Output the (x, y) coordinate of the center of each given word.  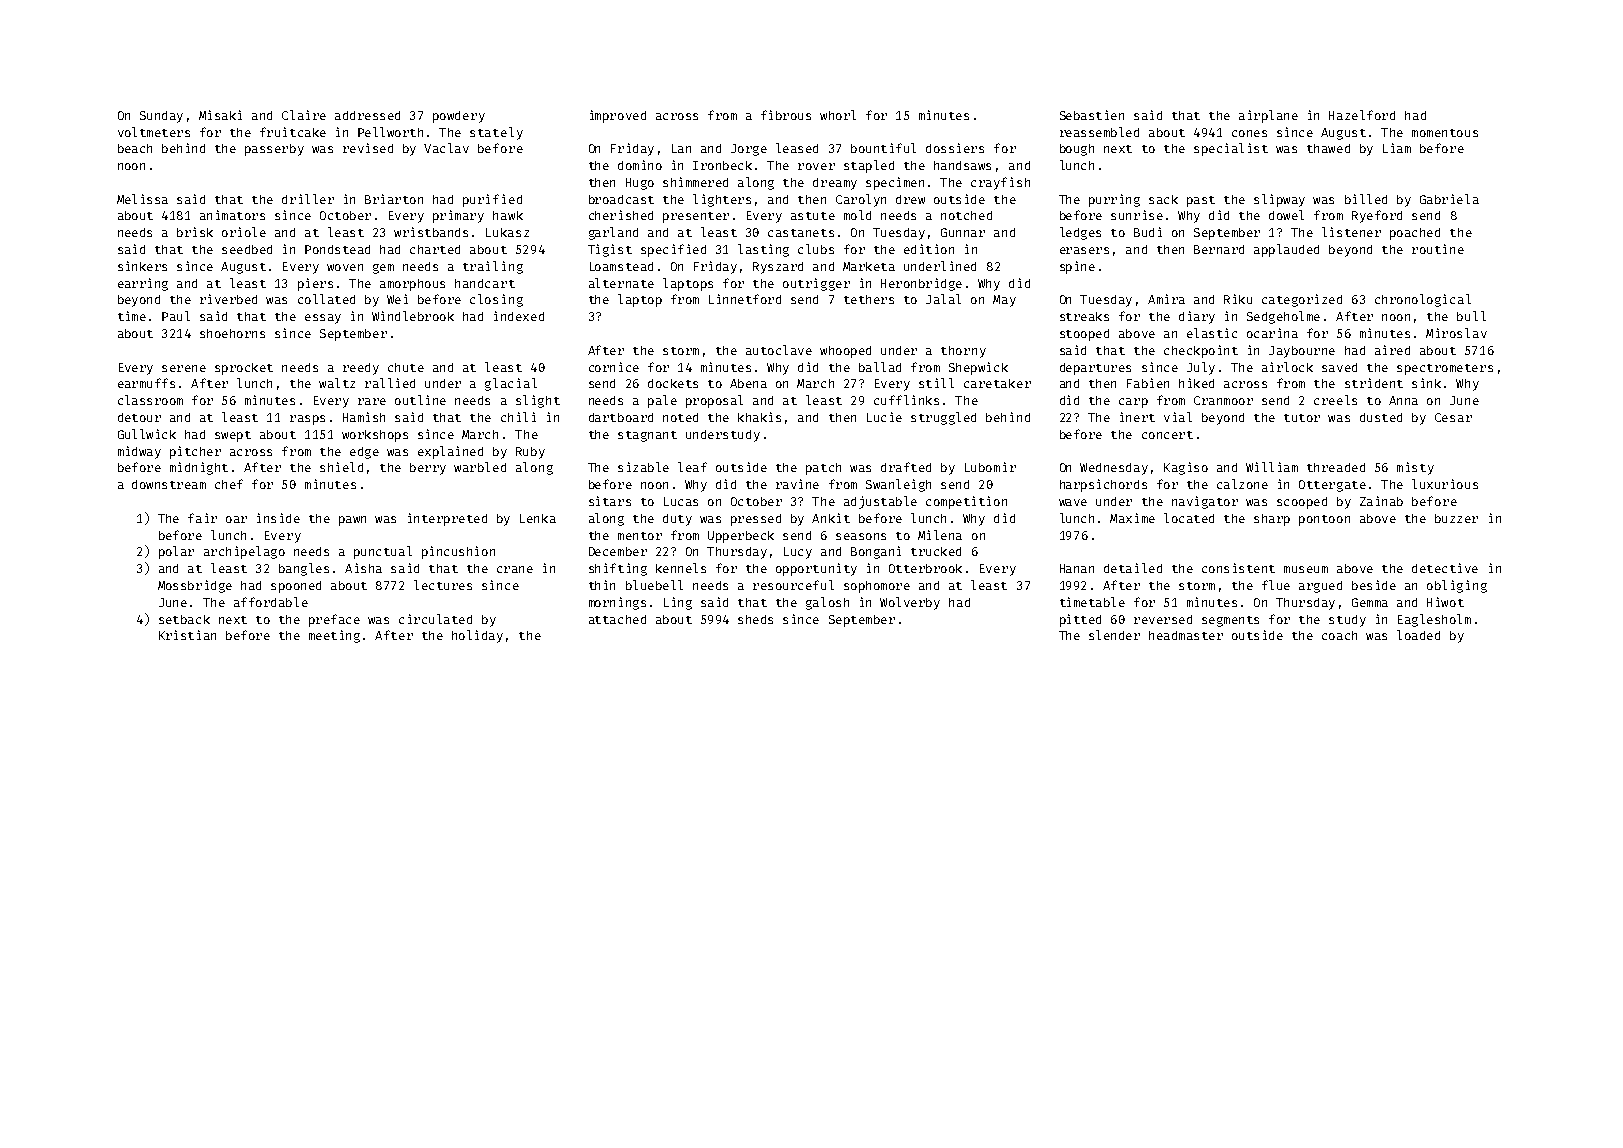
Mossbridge (195, 586)
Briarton (394, 199)
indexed (519, 316)
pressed (756, 520)
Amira (1166, 299)
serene (184, 368)
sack (1163, 199)
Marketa (869, 266)
